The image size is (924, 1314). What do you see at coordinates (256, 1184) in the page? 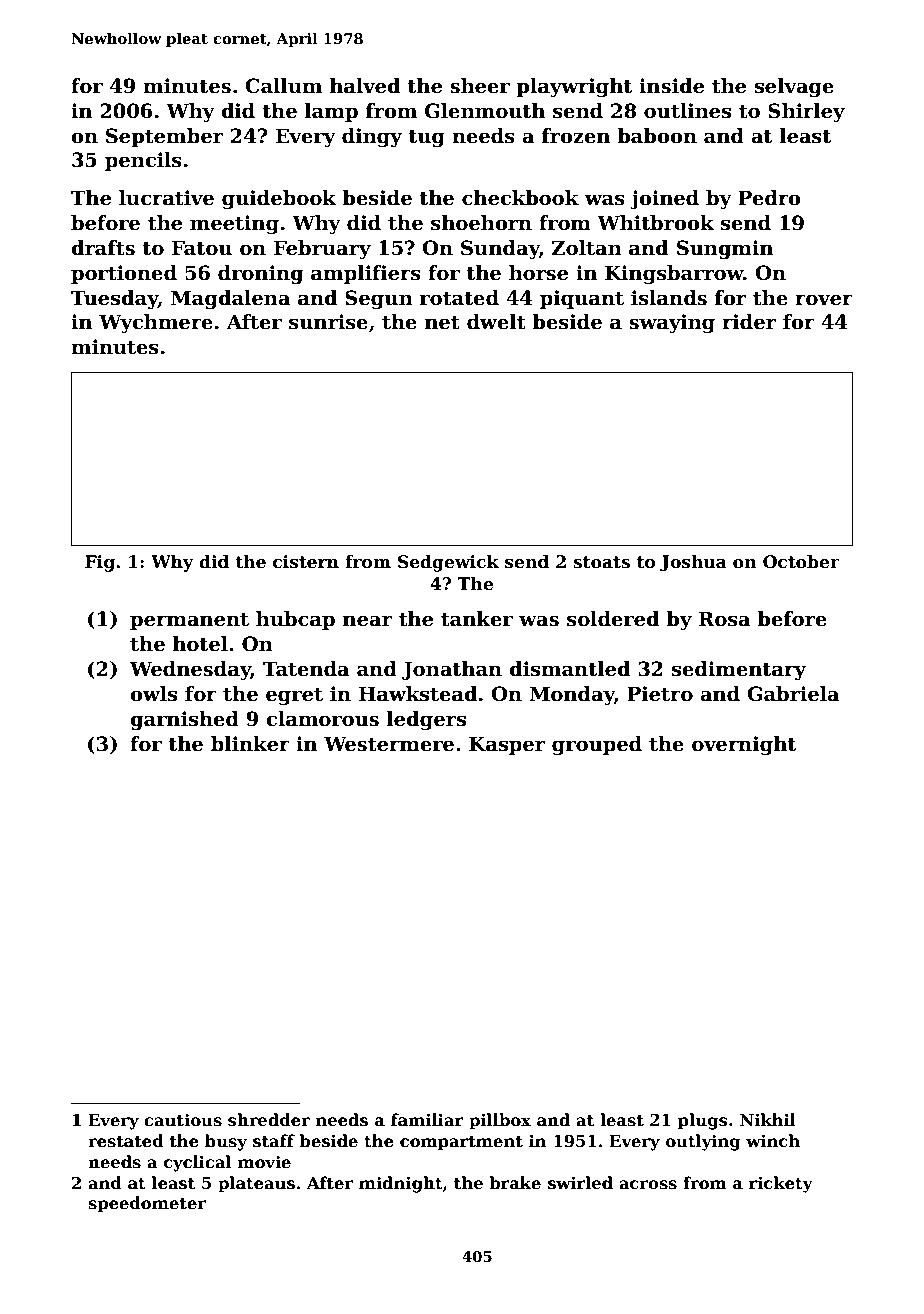
I see `plateaus` at bounding box center [256, 1184].
